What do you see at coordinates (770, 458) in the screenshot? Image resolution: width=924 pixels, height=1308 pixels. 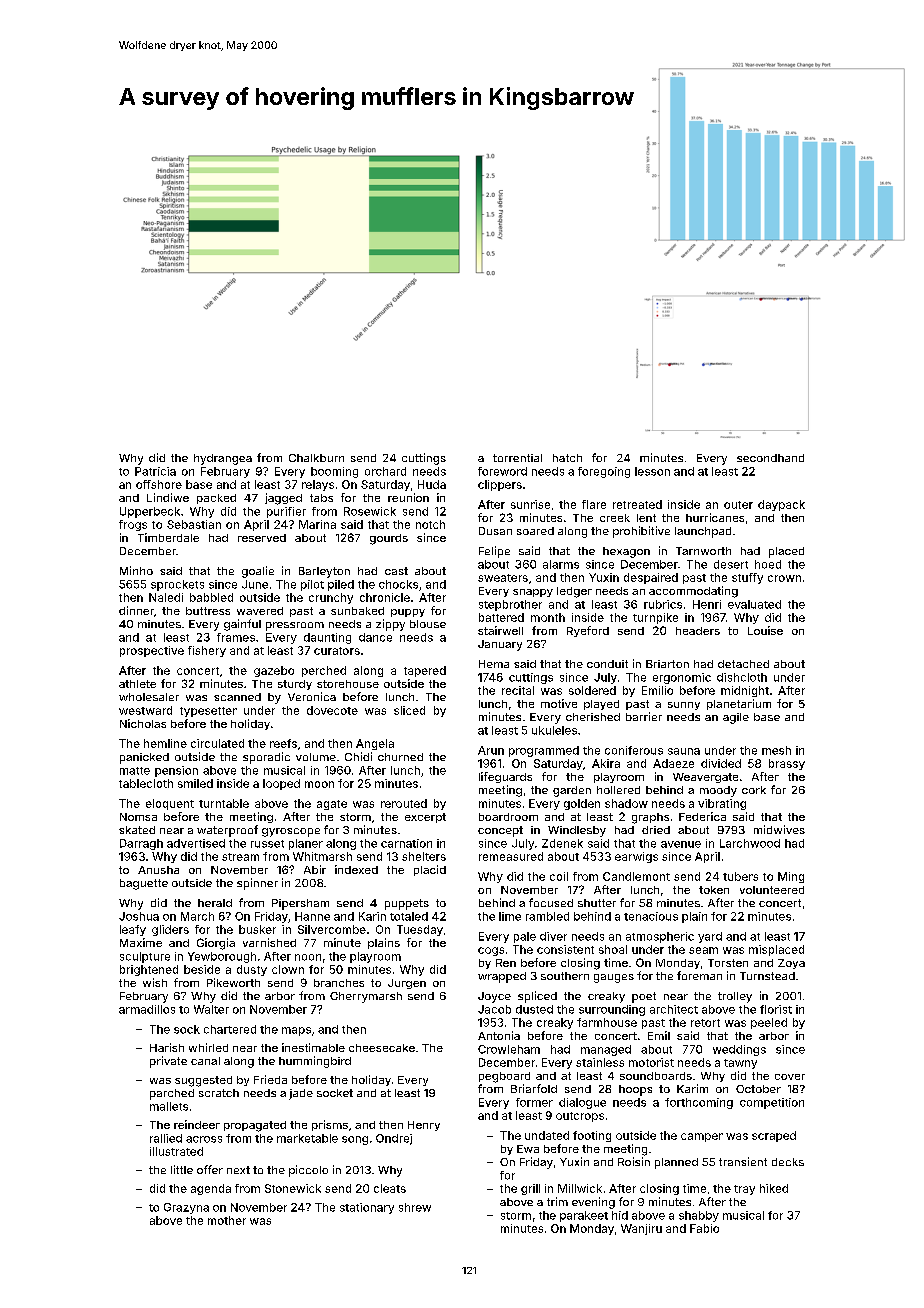 I see `secondhand` at bounding box center [770, 458].
